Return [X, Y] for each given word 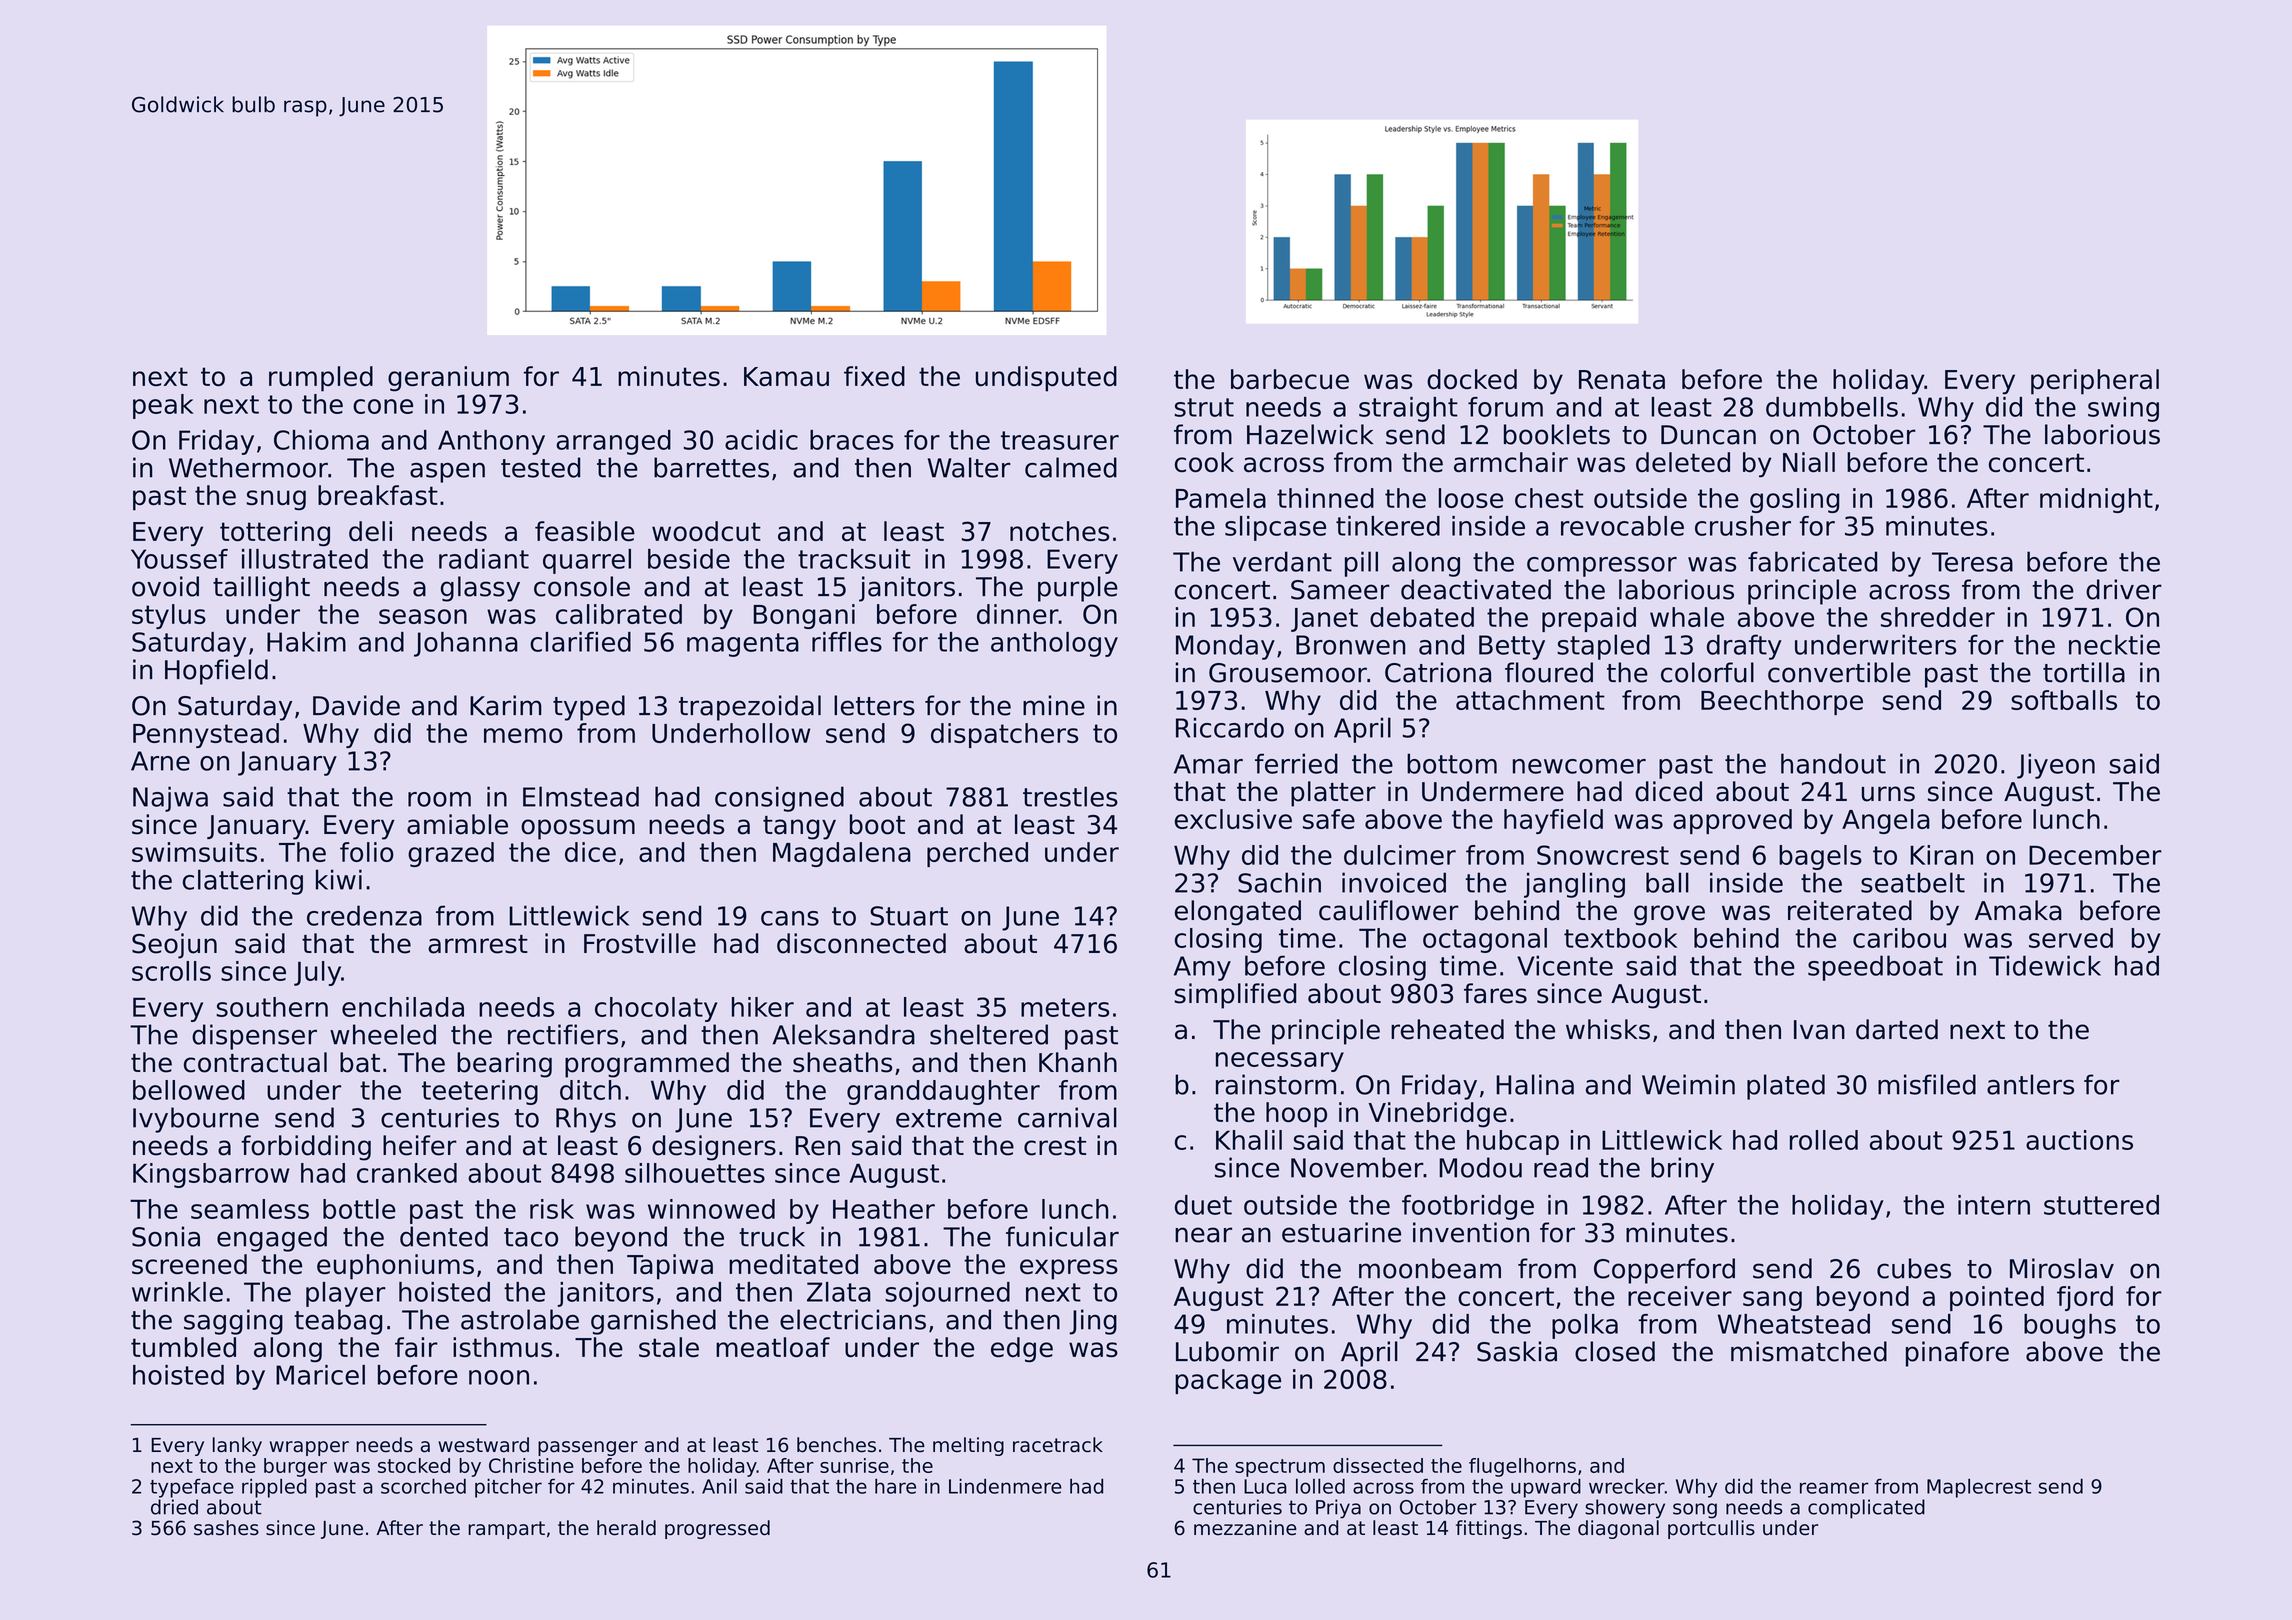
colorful [1707, 672]
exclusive [1233, 819]
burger [295, 1467]
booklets [1557, 434]
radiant [484, 559]
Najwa [170, 799]
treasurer [1060, 440]
